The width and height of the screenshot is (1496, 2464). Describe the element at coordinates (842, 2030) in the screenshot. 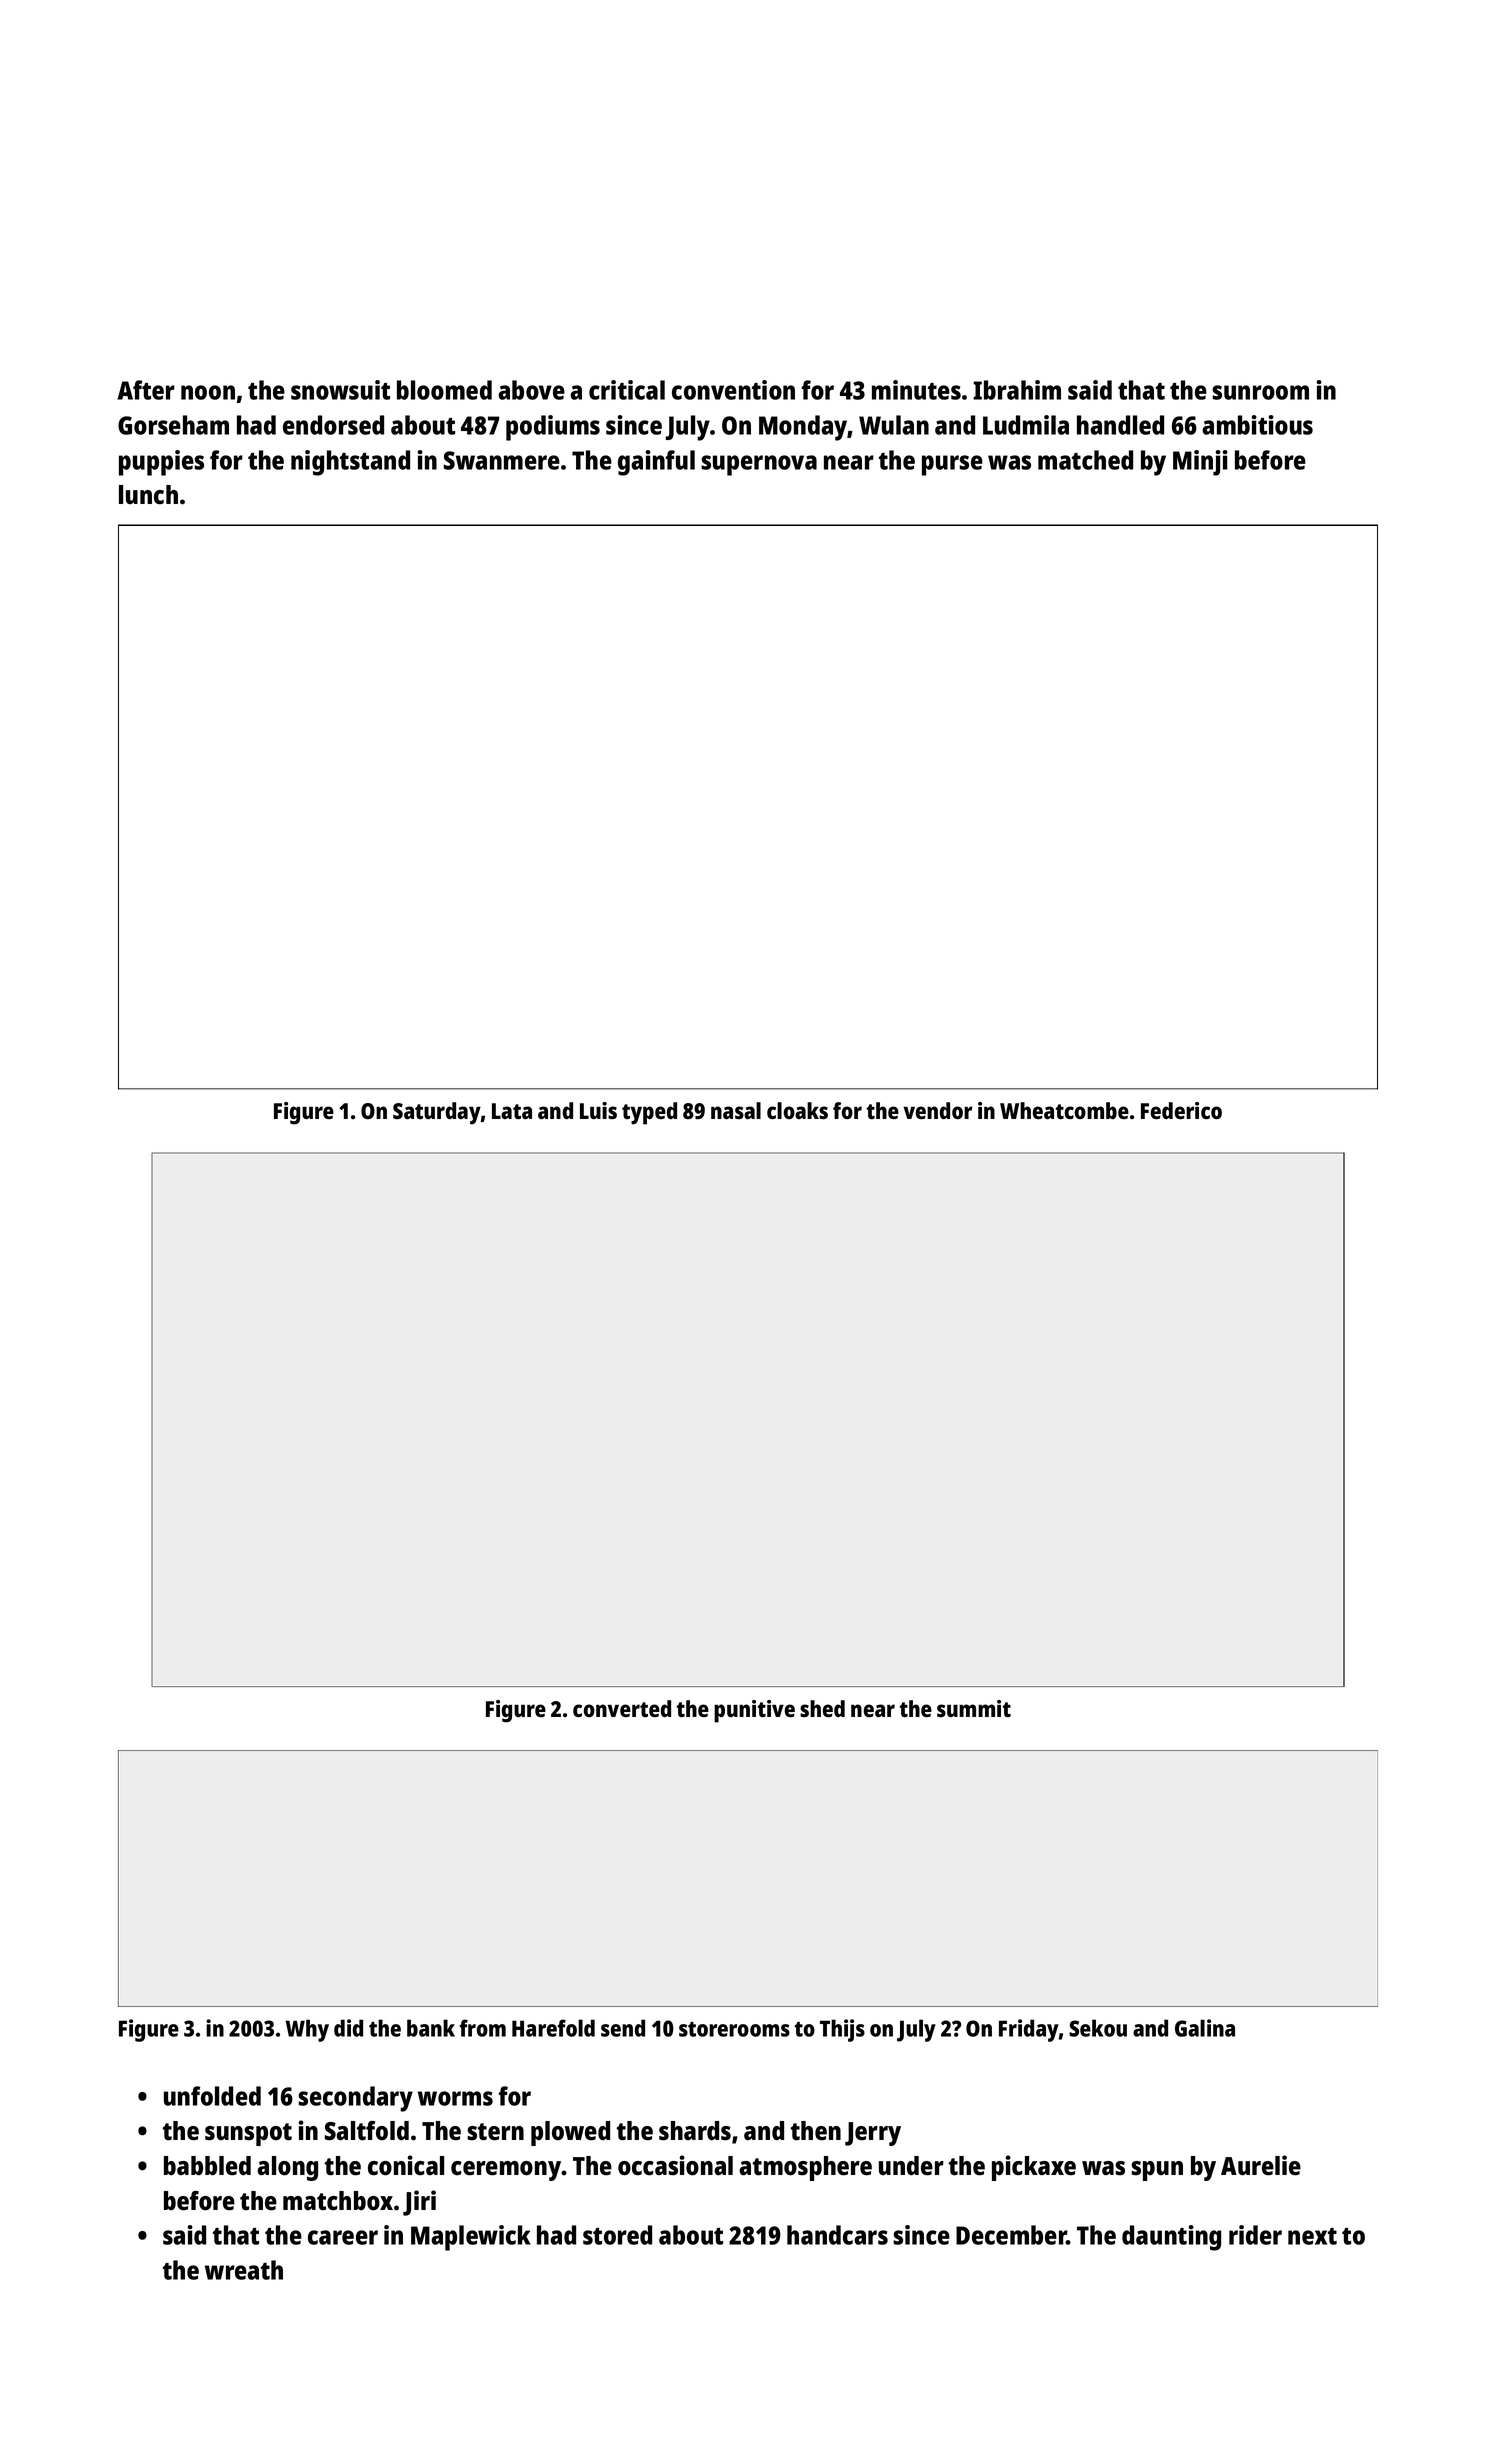

I see `Thijs` at that location.
